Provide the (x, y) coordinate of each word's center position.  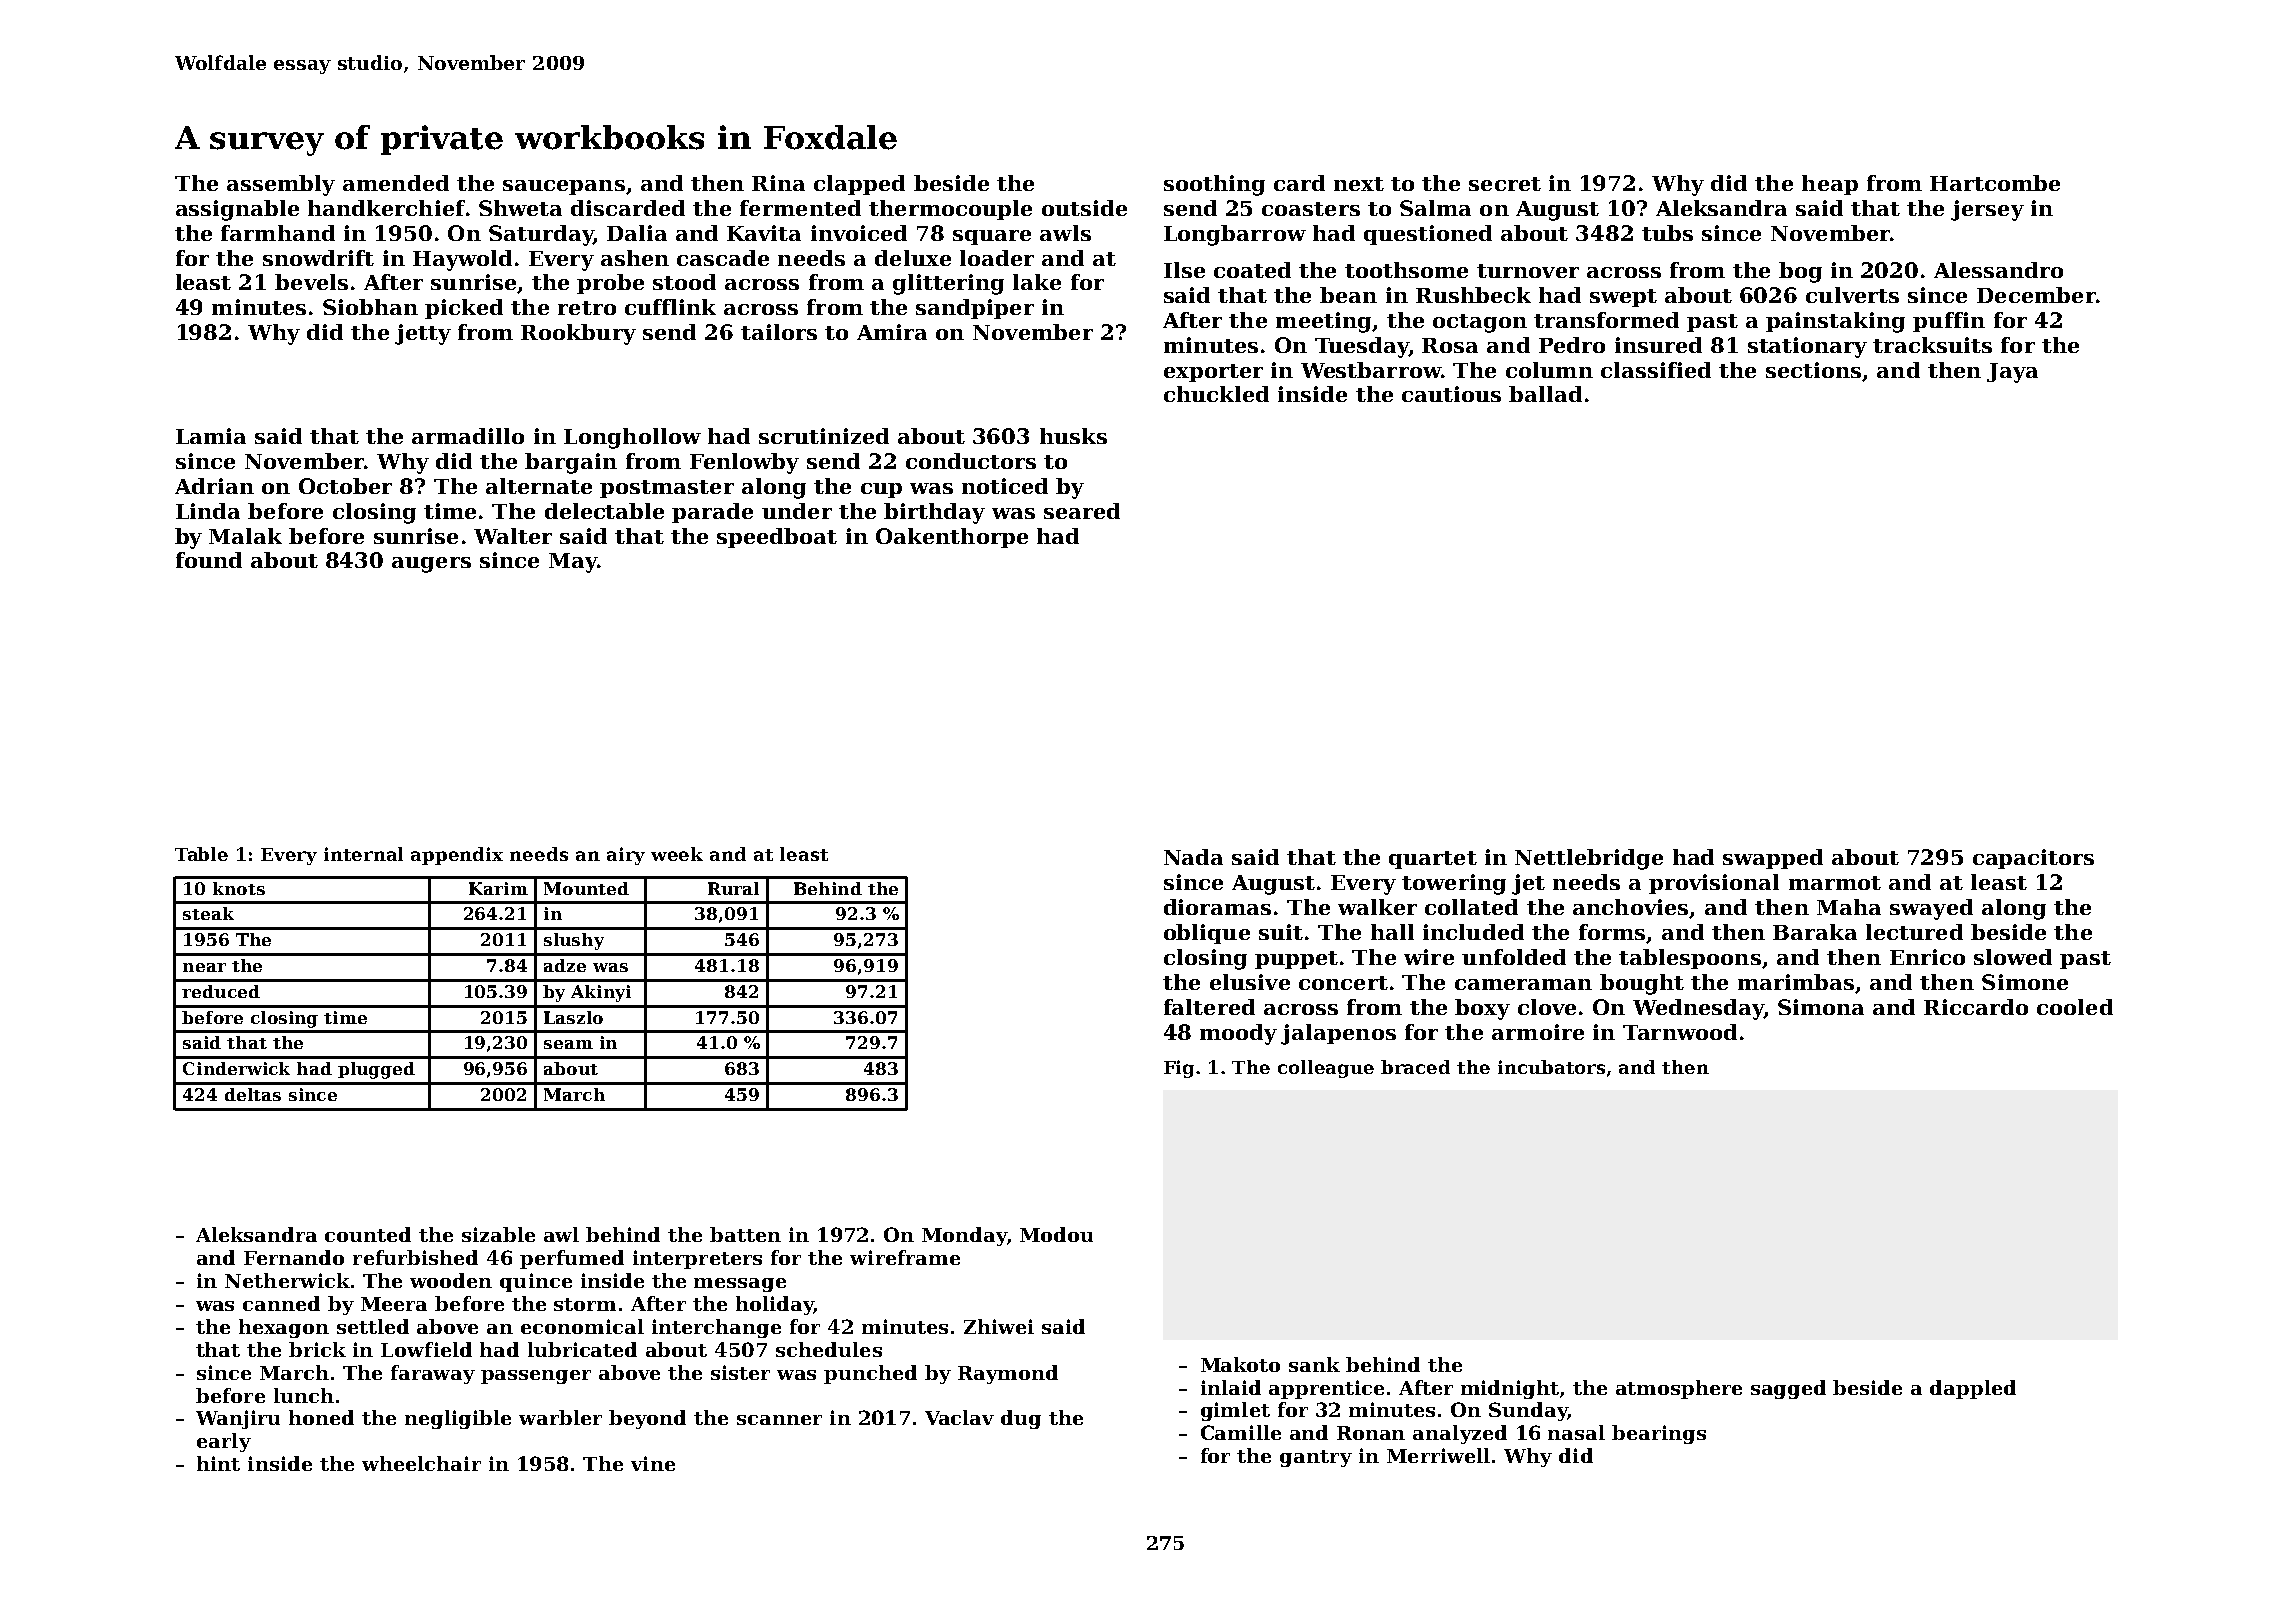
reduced (221, 991)
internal (363, 854)
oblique (1207, 934)
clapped (859, 185)
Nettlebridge (1589, 859)
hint (218, 1463)
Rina (778, 183)
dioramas (1217, 907)
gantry (1316, 1458)
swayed (1931, 909)
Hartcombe (1995, 183)
